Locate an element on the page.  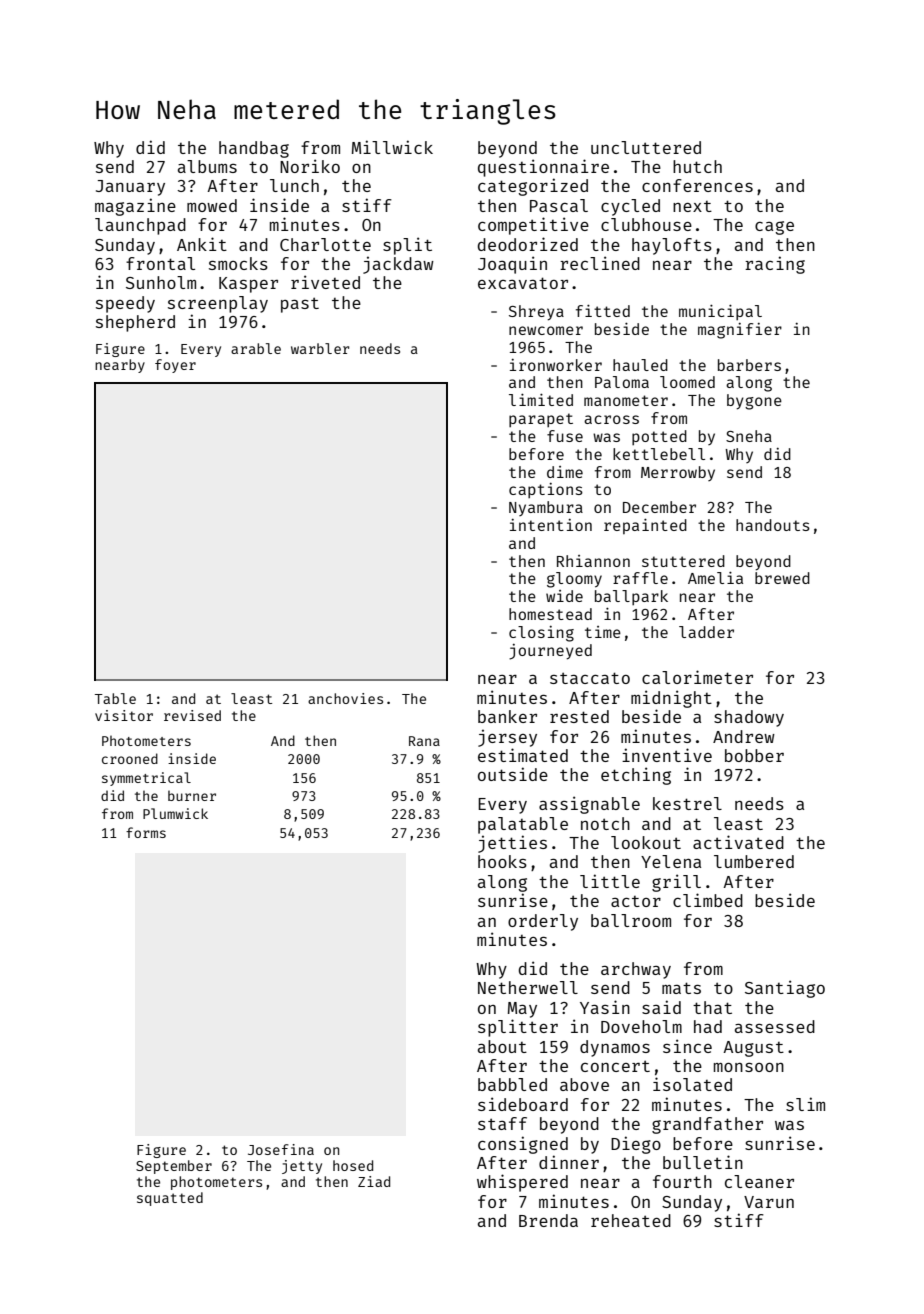
Ankit is located at coordinates (202, 244).
